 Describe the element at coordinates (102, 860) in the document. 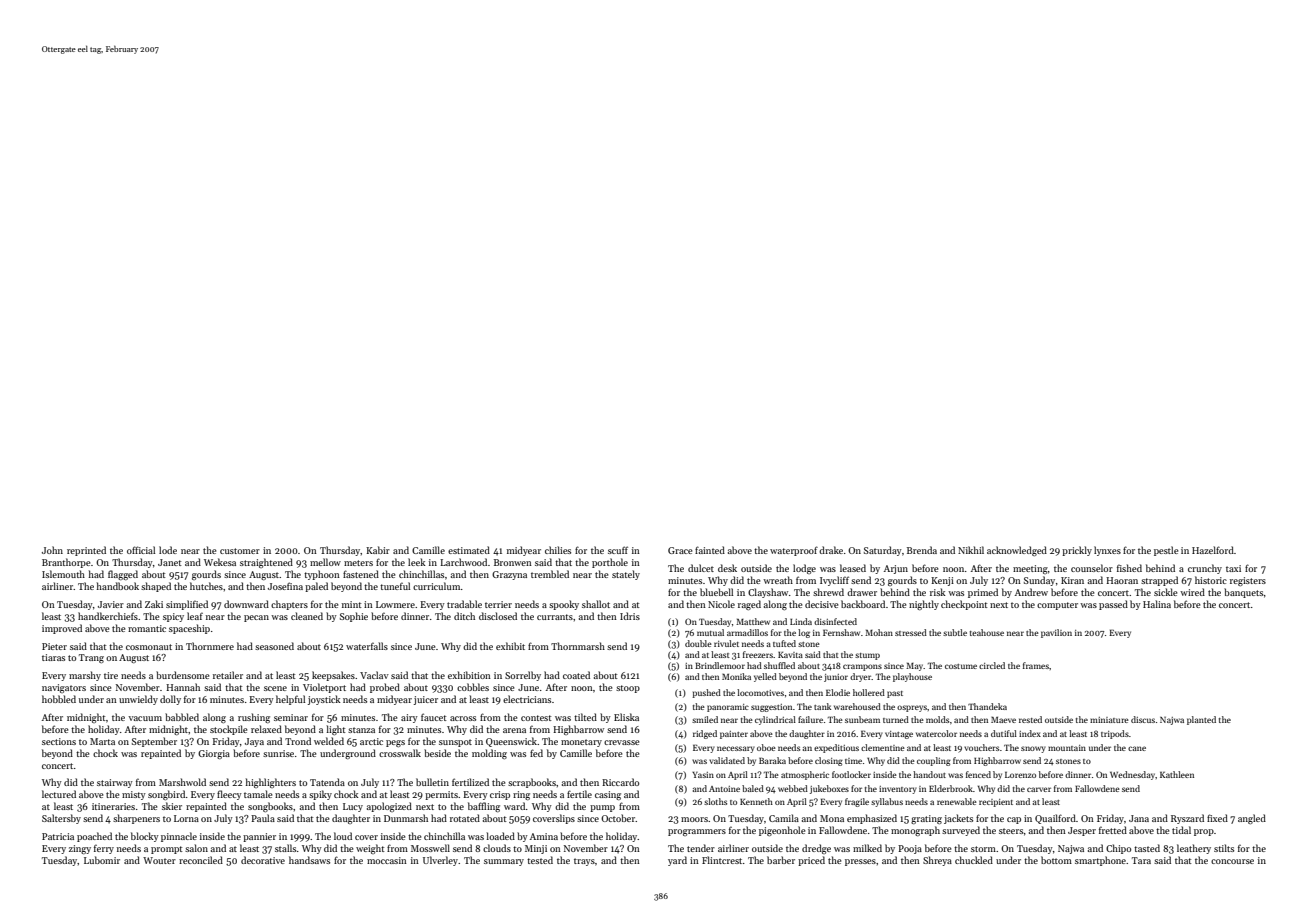

I see `Lubomir` at that location.
